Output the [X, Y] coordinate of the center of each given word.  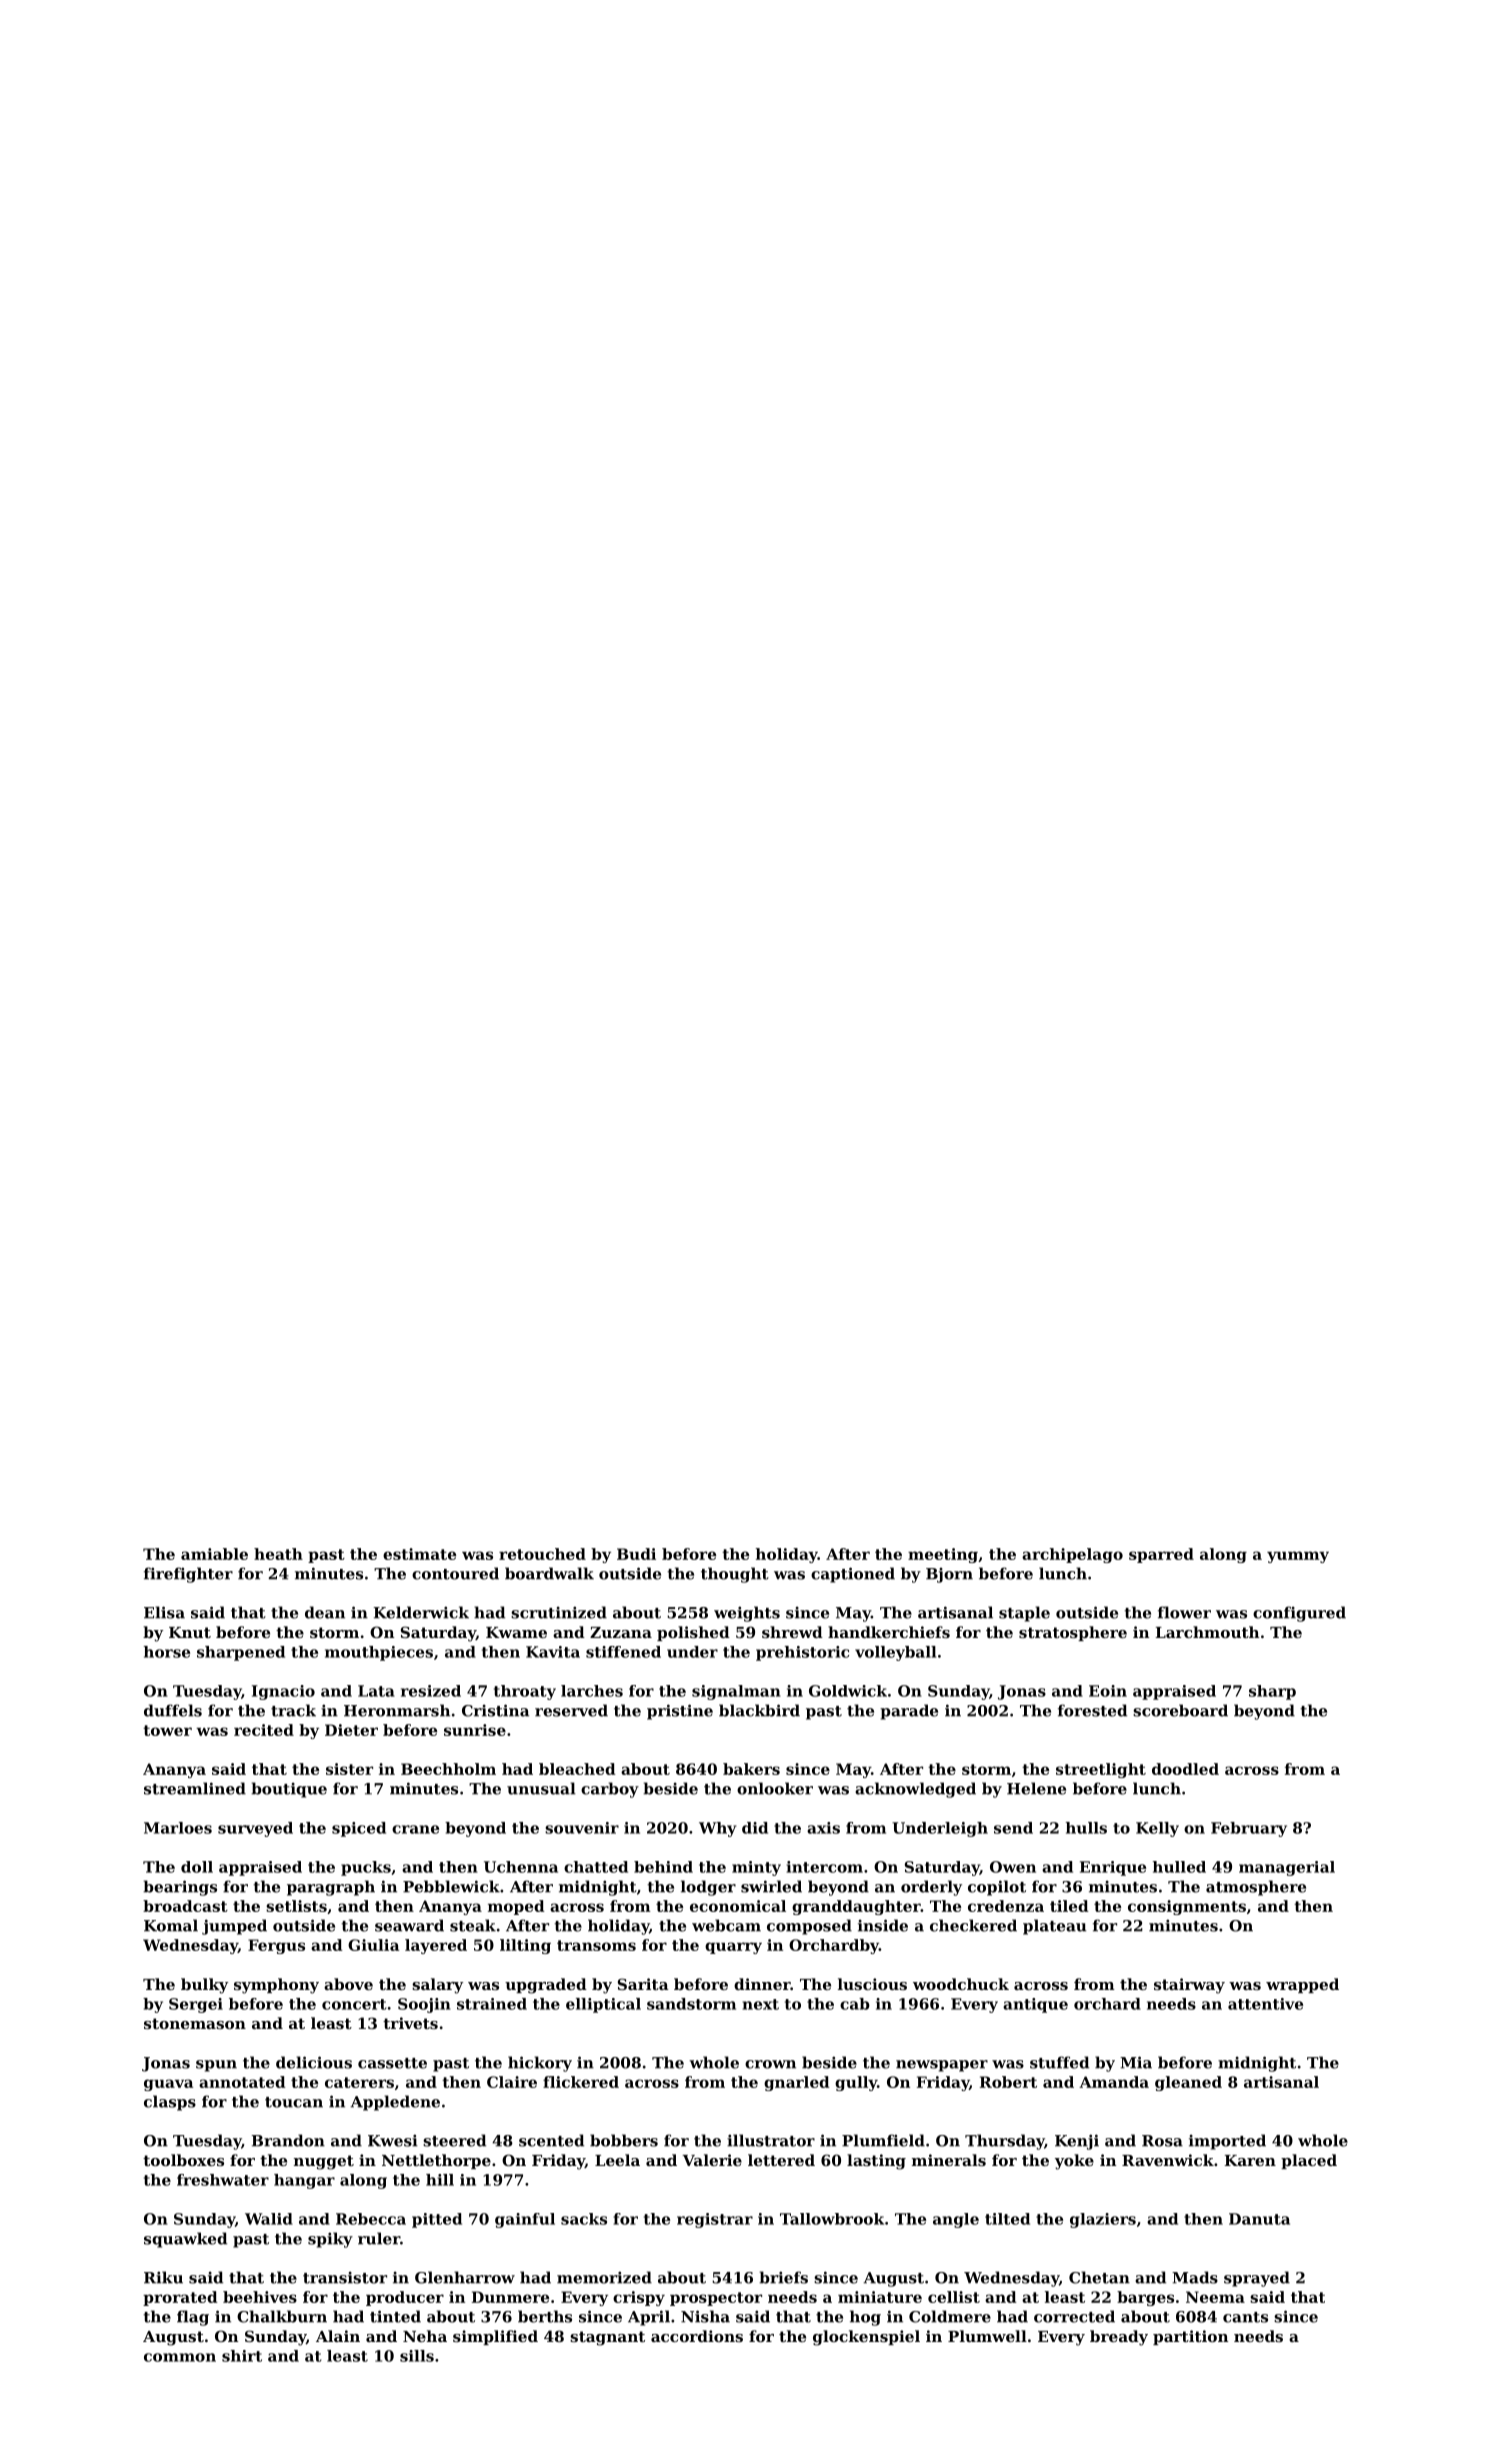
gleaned [1188, 2083]
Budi [636, 1554]
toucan [294, 2102]
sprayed [1257, 2279]
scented [551, 2140]
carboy [610, 1790]
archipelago [1072, 1555]
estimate [419, 1554]
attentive [1265, 2004]
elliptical [603, 2005]
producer [405, 2298]
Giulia [373, 1945]
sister [349, 1769]
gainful [525, 2220]
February [1249, 1829]
